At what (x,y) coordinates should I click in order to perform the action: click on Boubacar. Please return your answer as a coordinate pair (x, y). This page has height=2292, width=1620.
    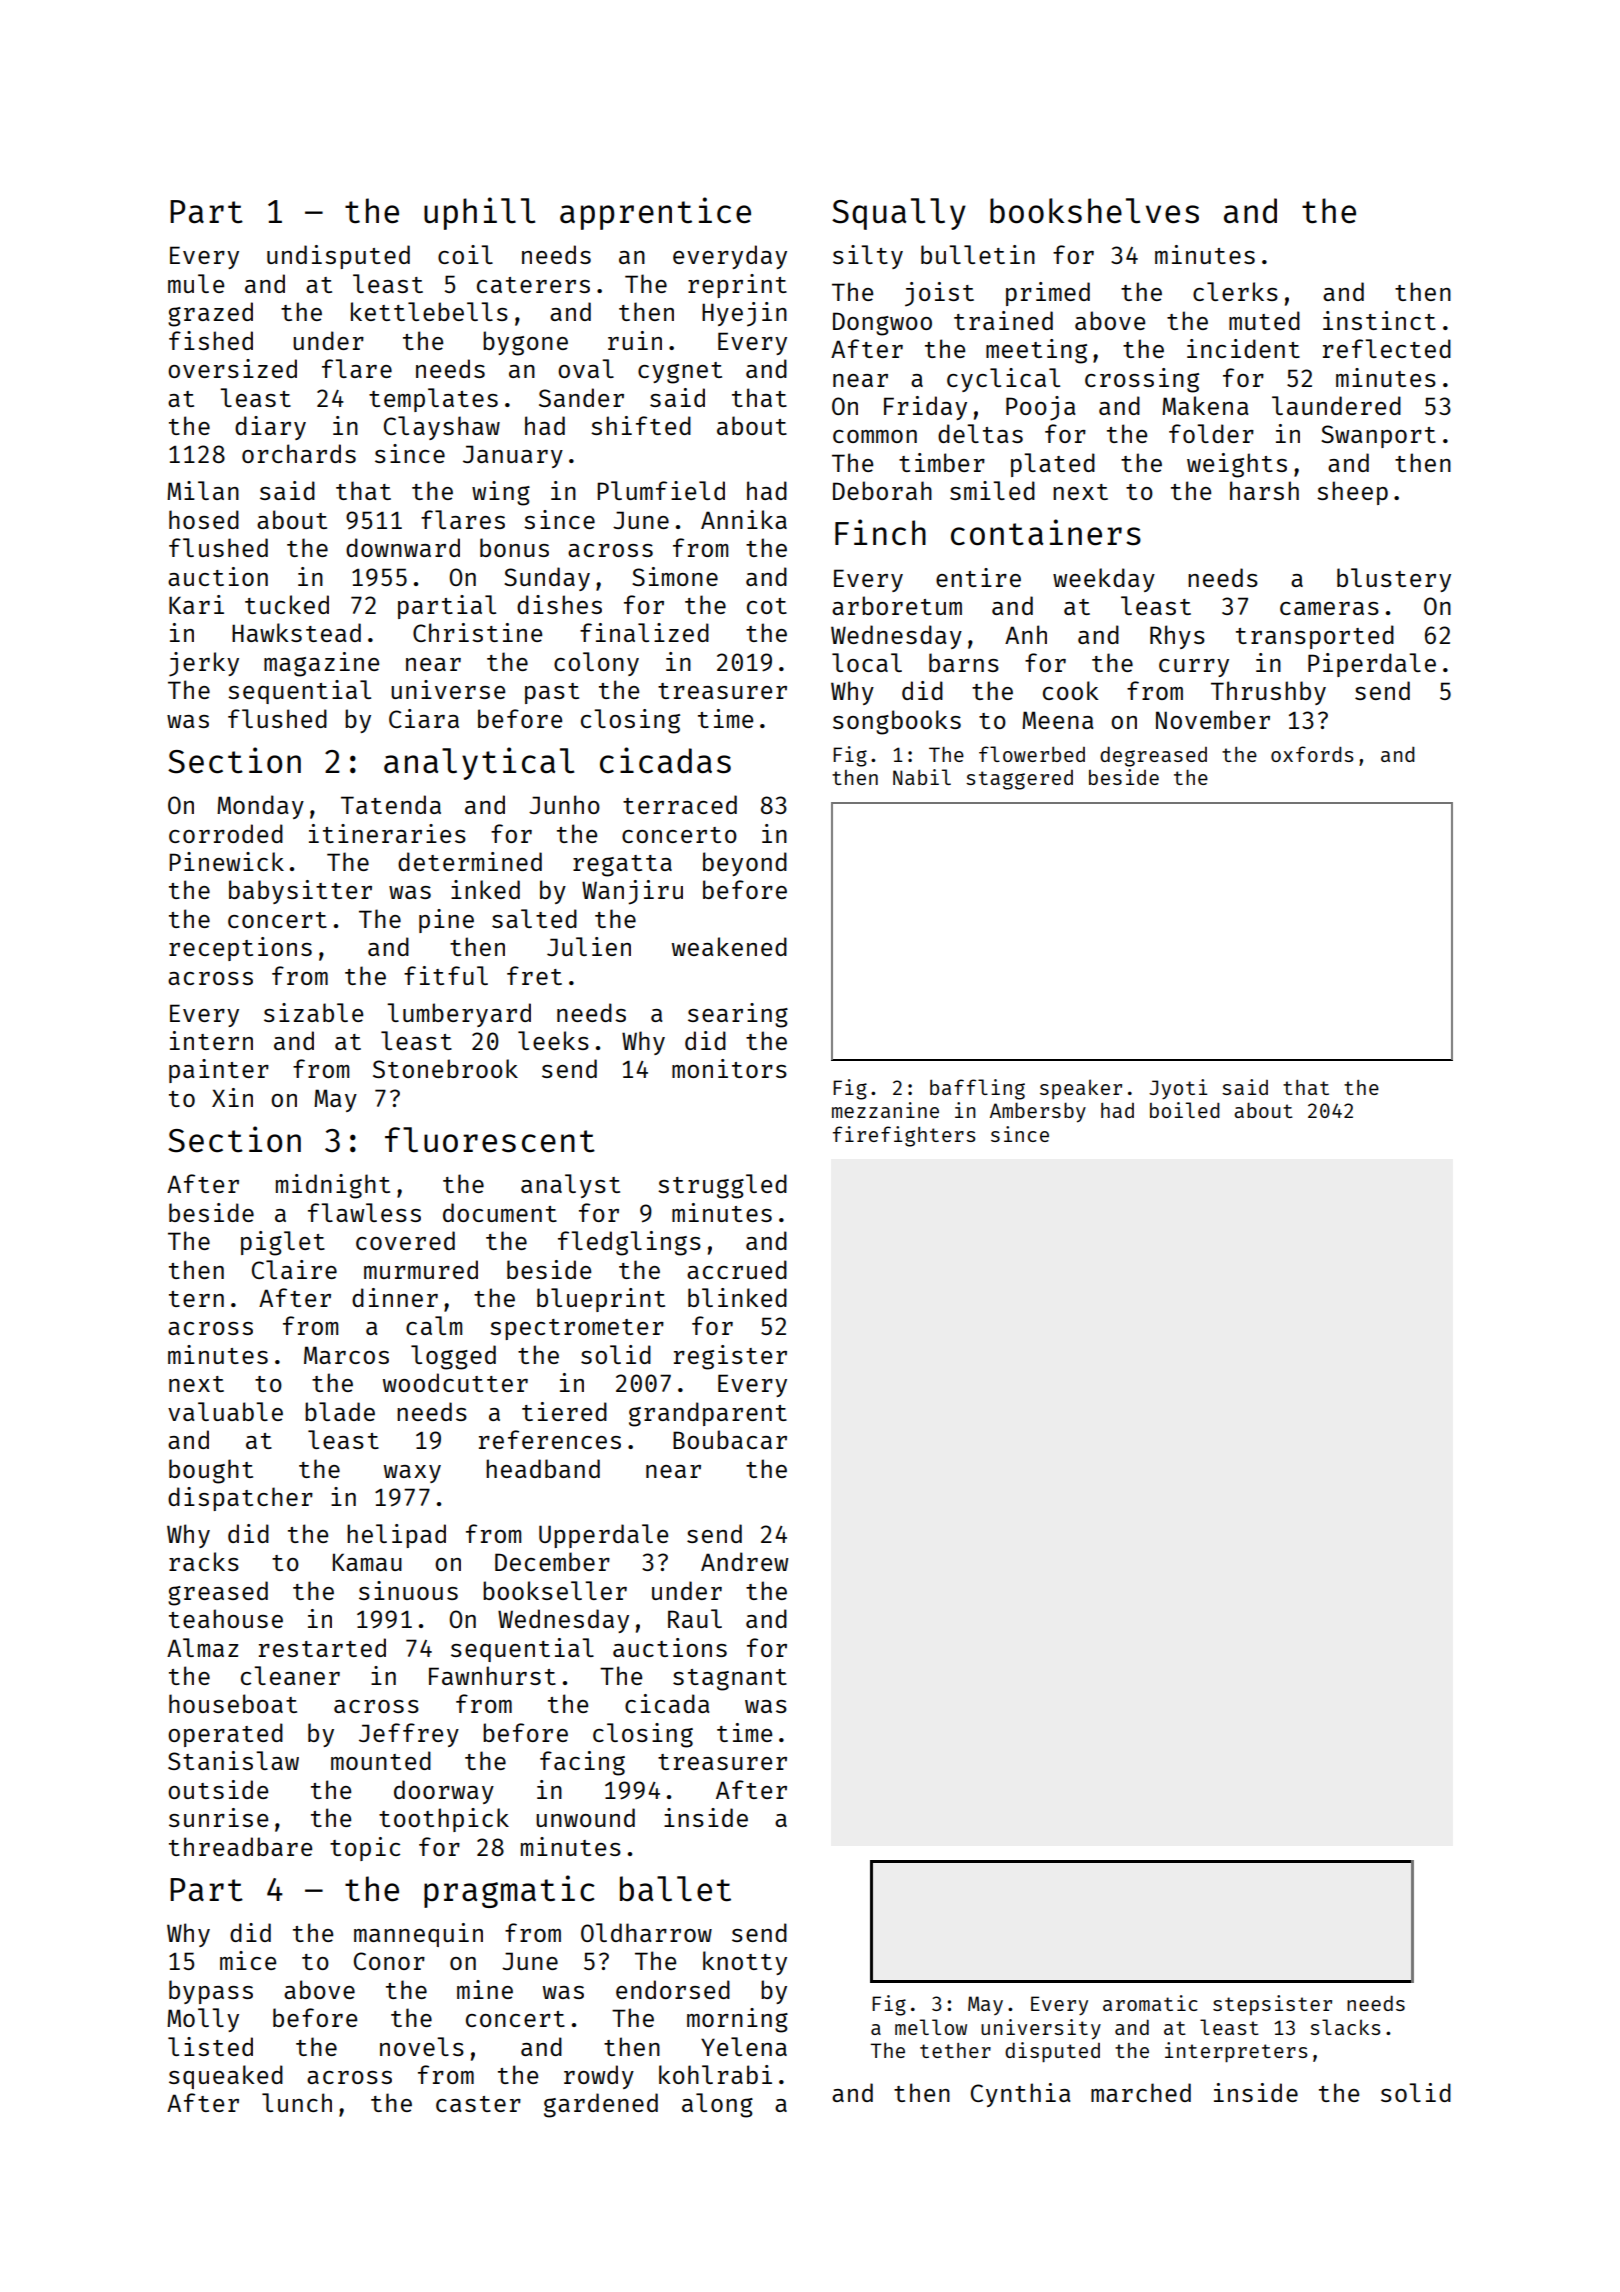
    Looking at the image, I should click on (730, 1439).
